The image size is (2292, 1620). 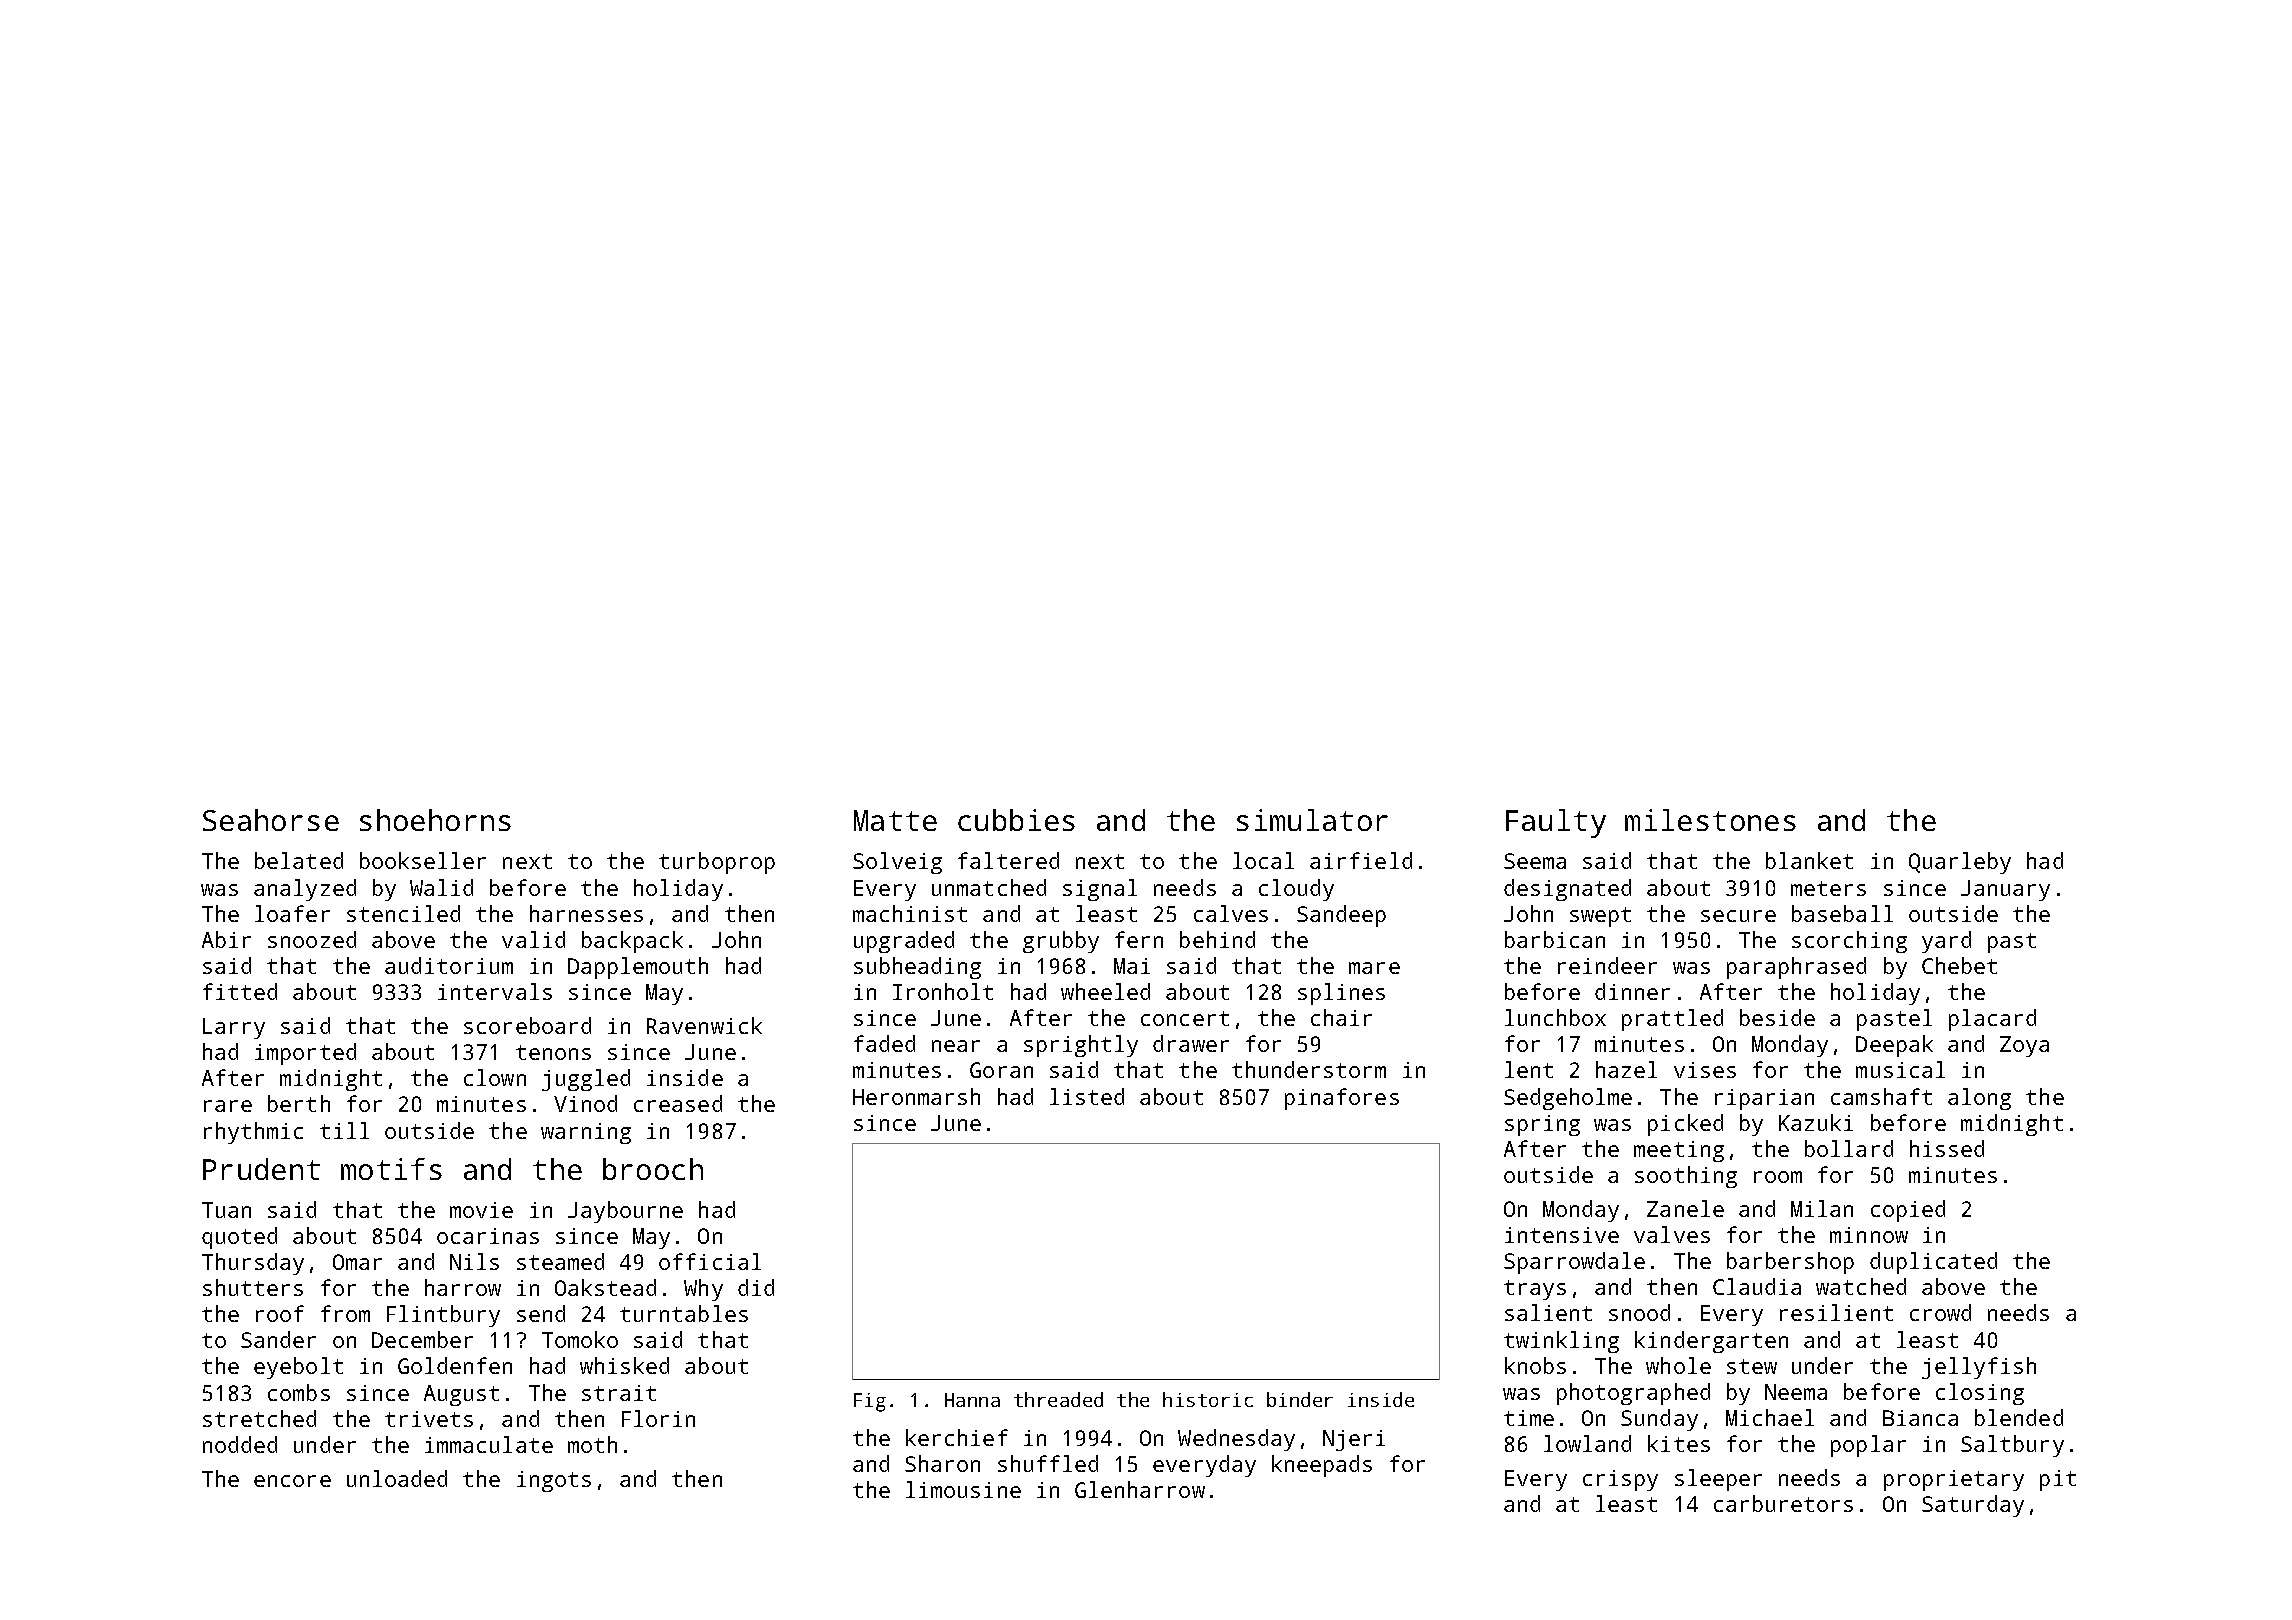 What do you see at coordinates (1016, 820) in the image?
I see `cubbies` at bounding box center [1016, 820].
